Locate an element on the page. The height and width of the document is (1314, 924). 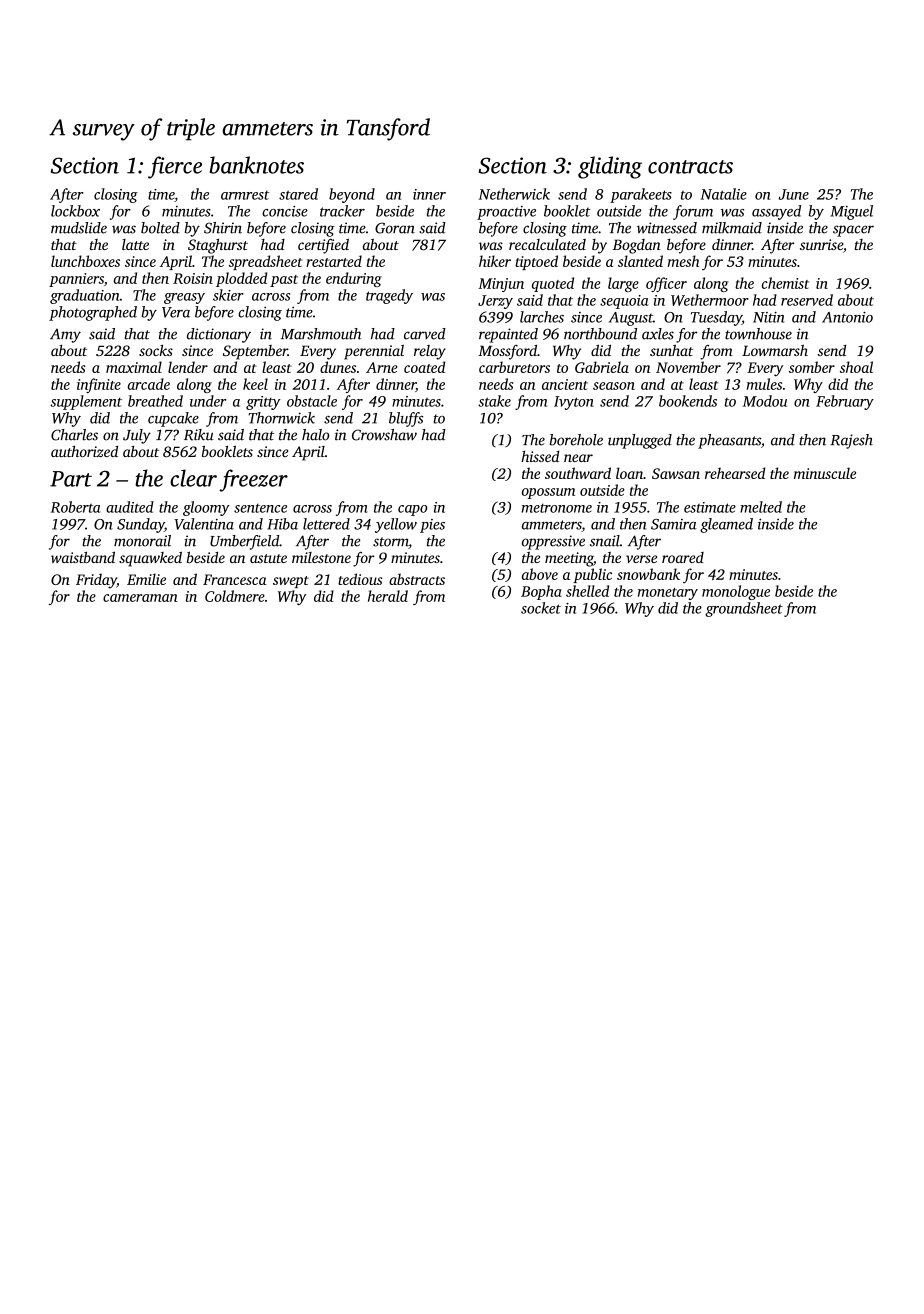
capo is located at coordinates (412, 510).
